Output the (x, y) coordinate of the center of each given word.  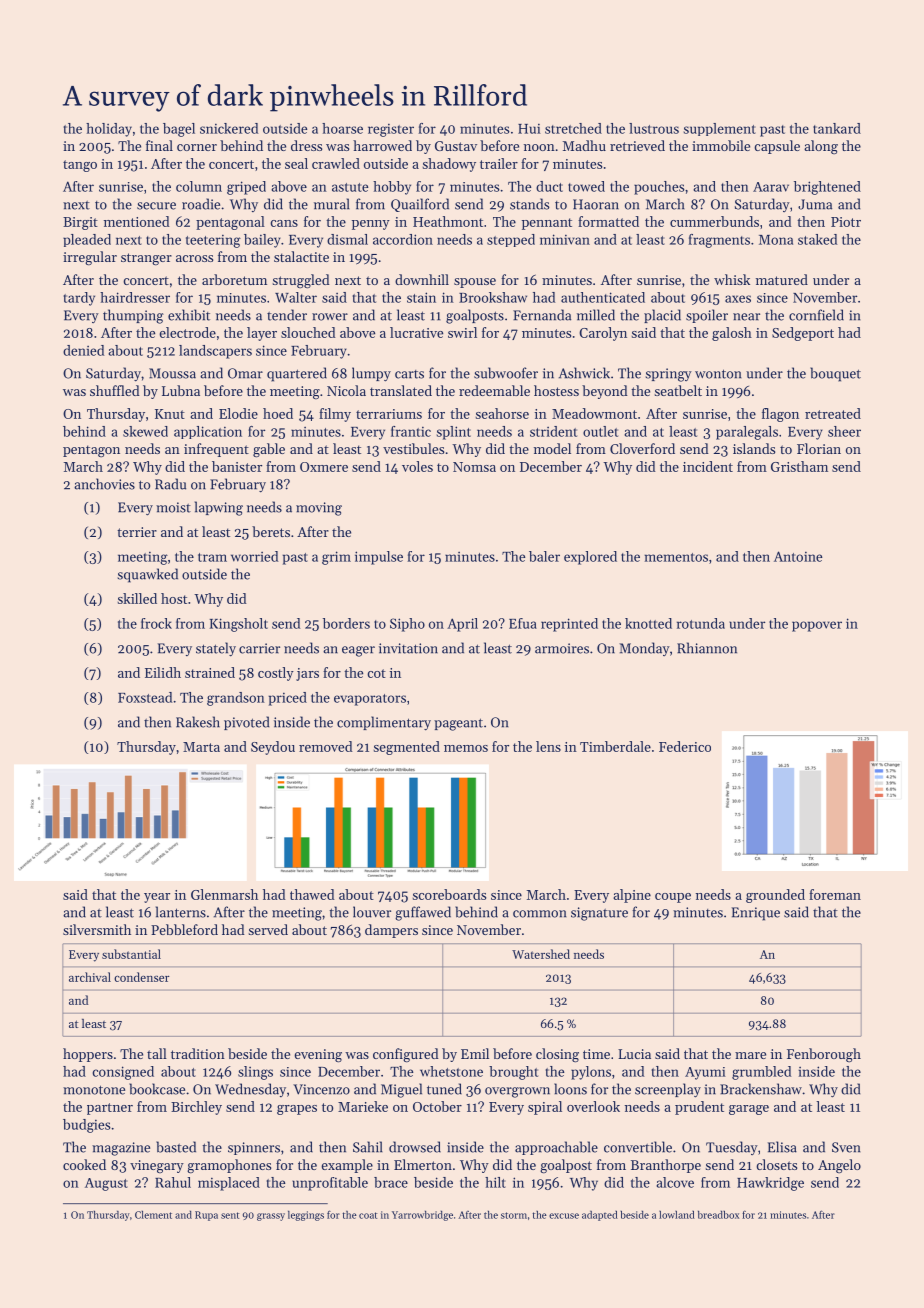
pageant (458, 724)
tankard (837, 128)
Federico (685, 746)
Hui (529, 129)
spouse (475, 283)
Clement (153, 1215)
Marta (201, 747)
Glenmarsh (224, 894)
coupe (673, 898)
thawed (312, 894)
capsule (777, 147)
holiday (109, 130)
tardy (79, 299)
